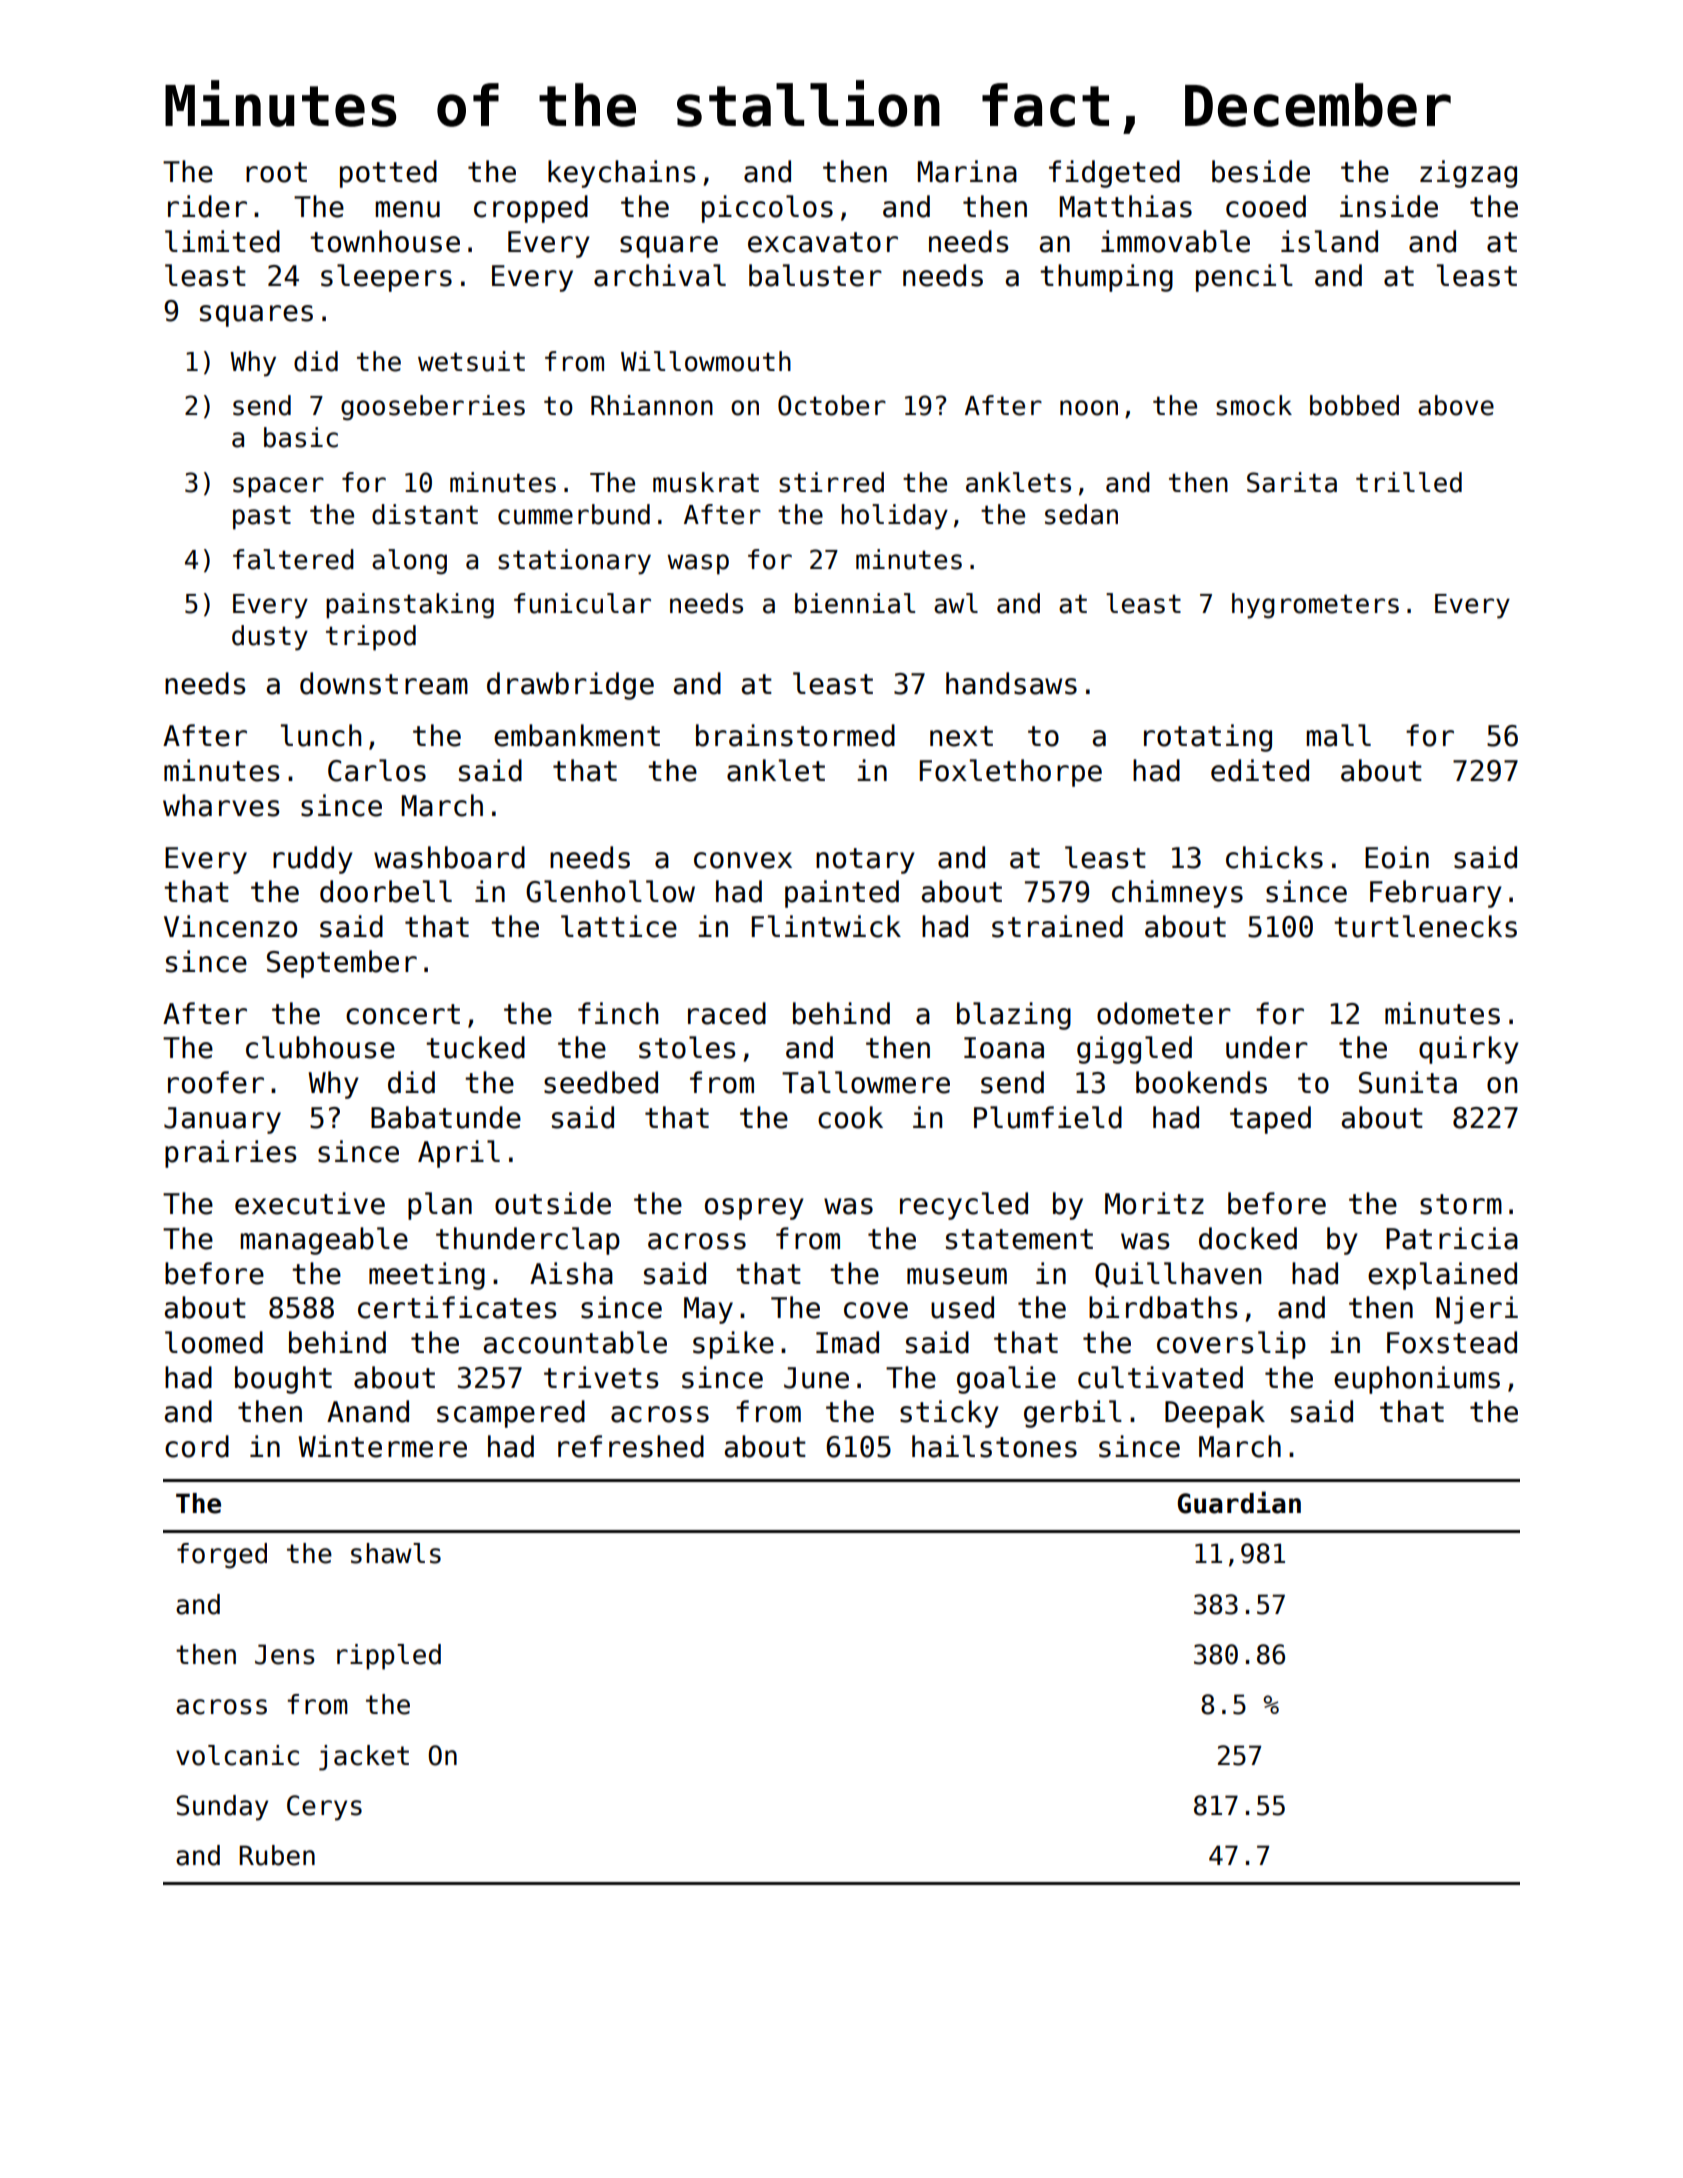 Image resolution: width=1683 pixels, height=2178 pixels. What do you see at coordinates (440, 1206) in the image?
I see `plan` at bounding box center [440, 1206].
